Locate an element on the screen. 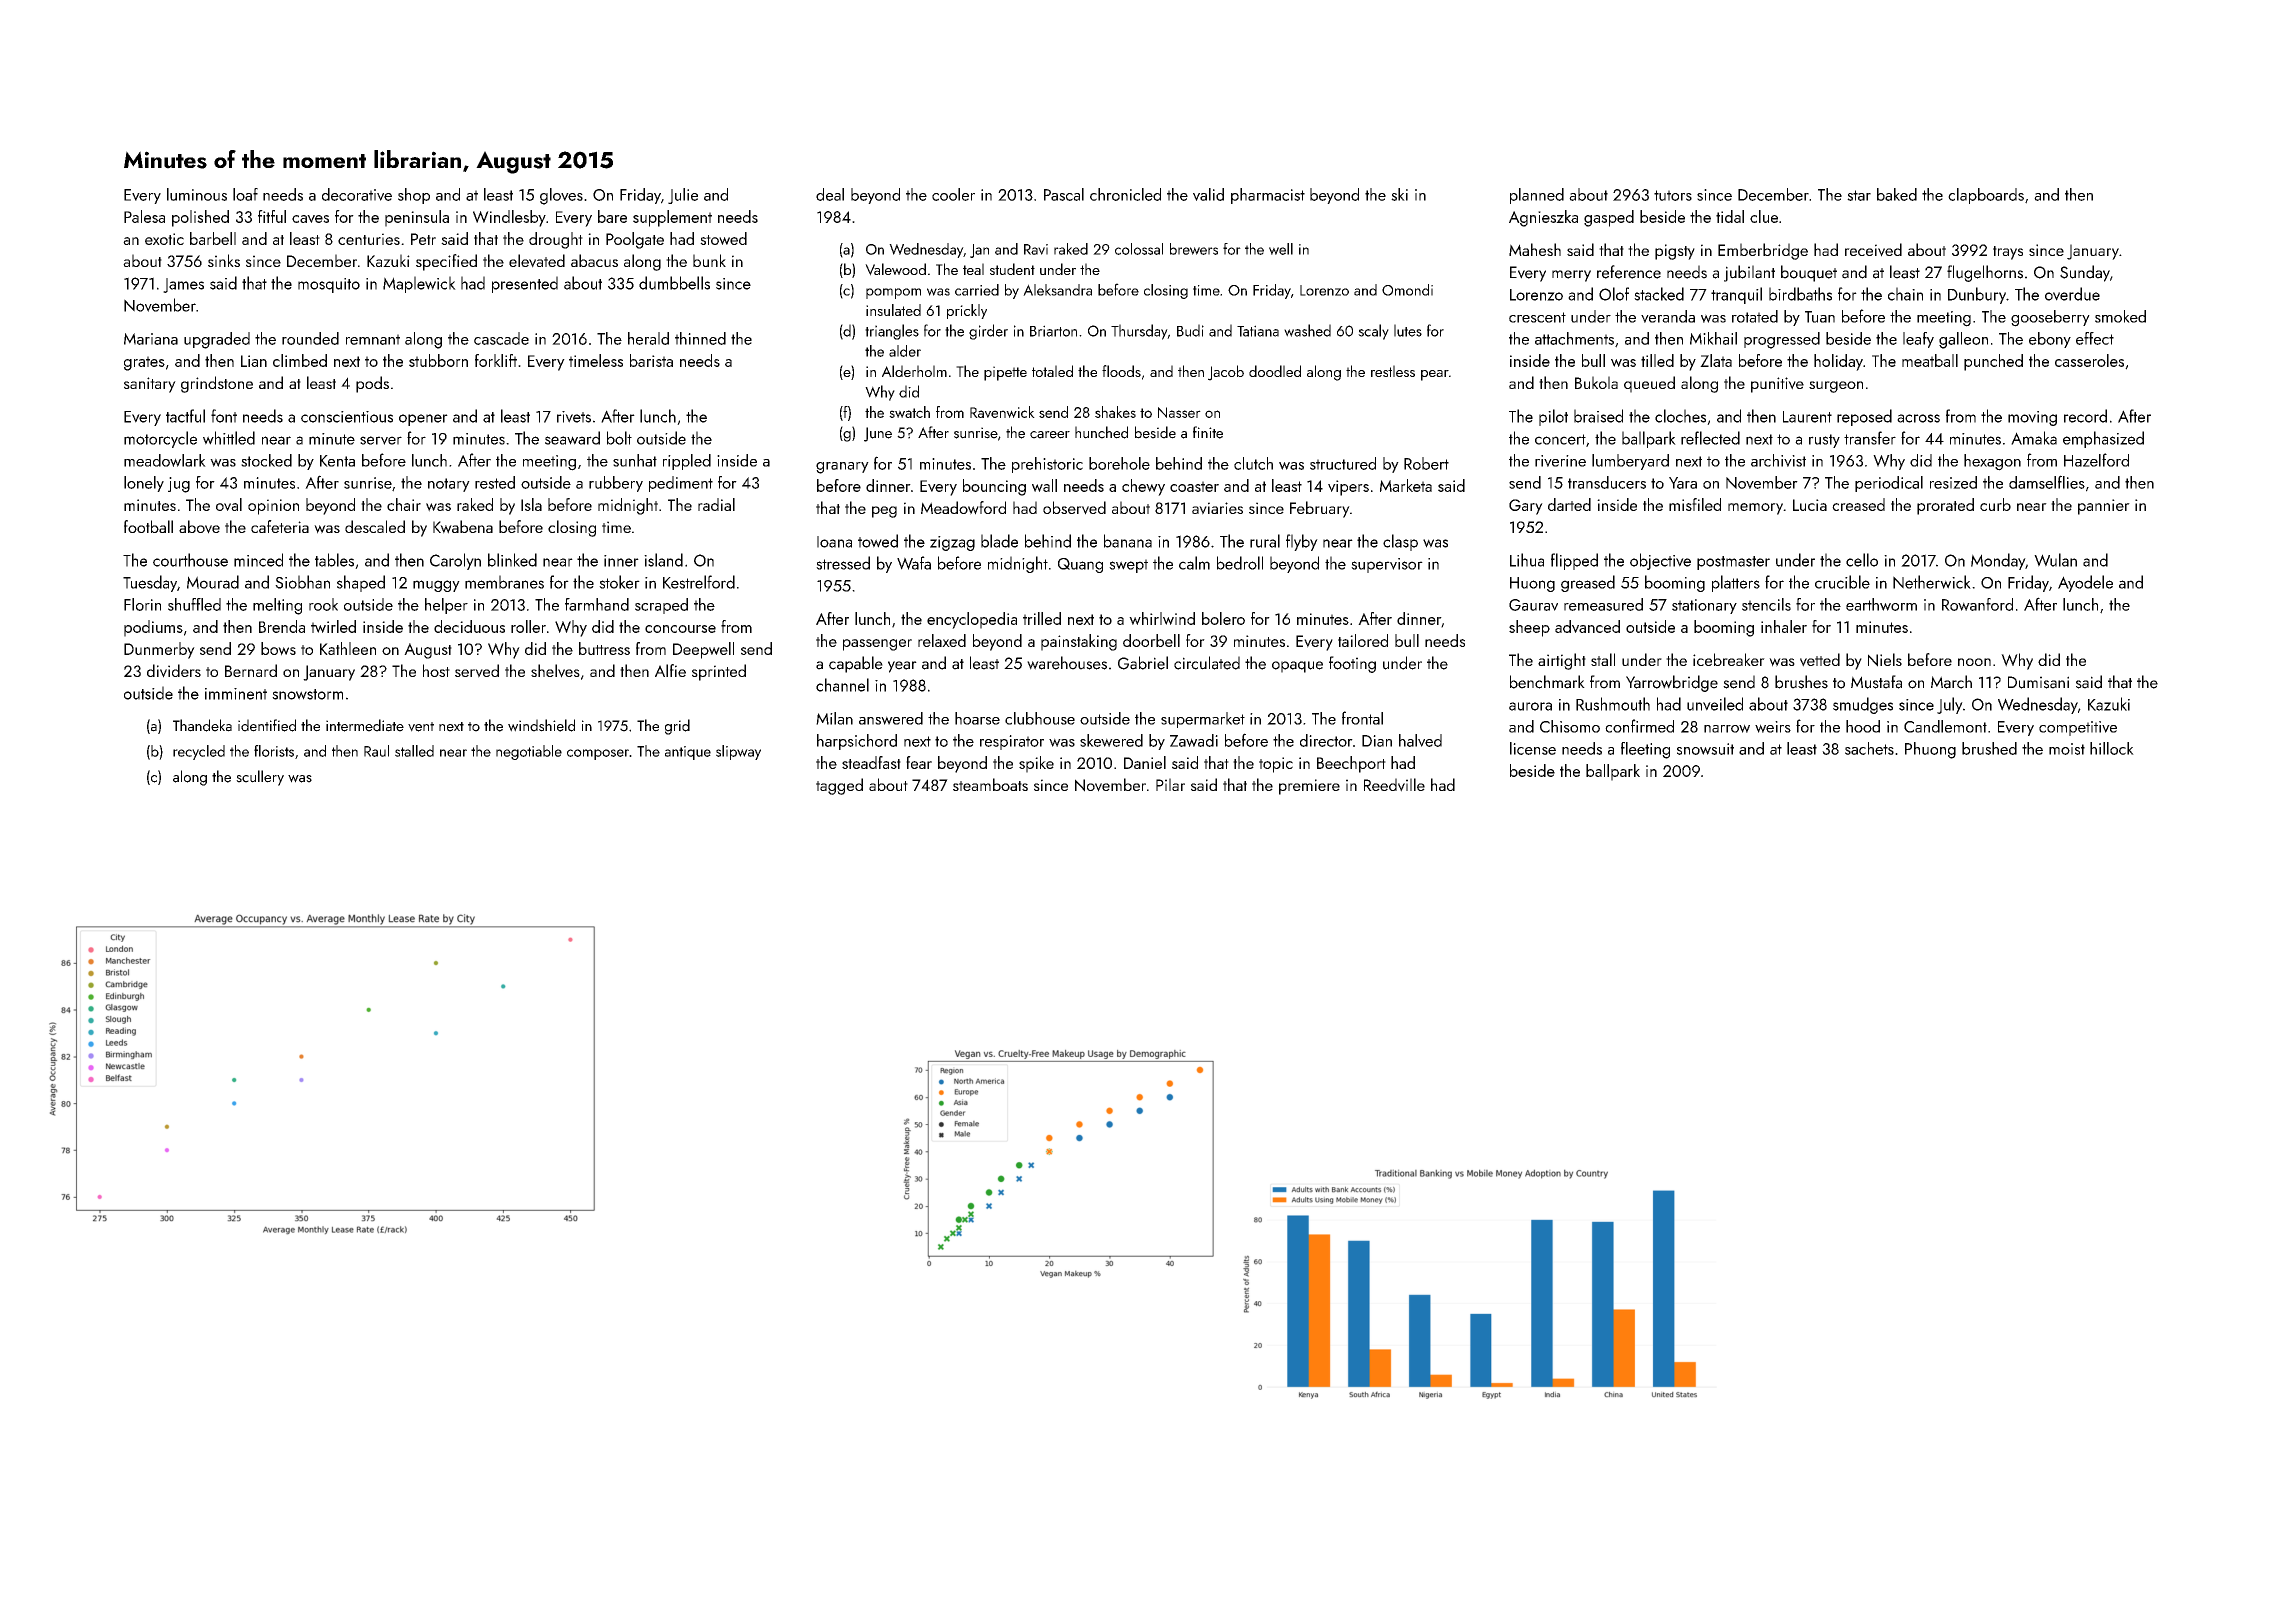 This screenshot has width=2282, height=1614. tutors is located at coordinates (1673, 195).
